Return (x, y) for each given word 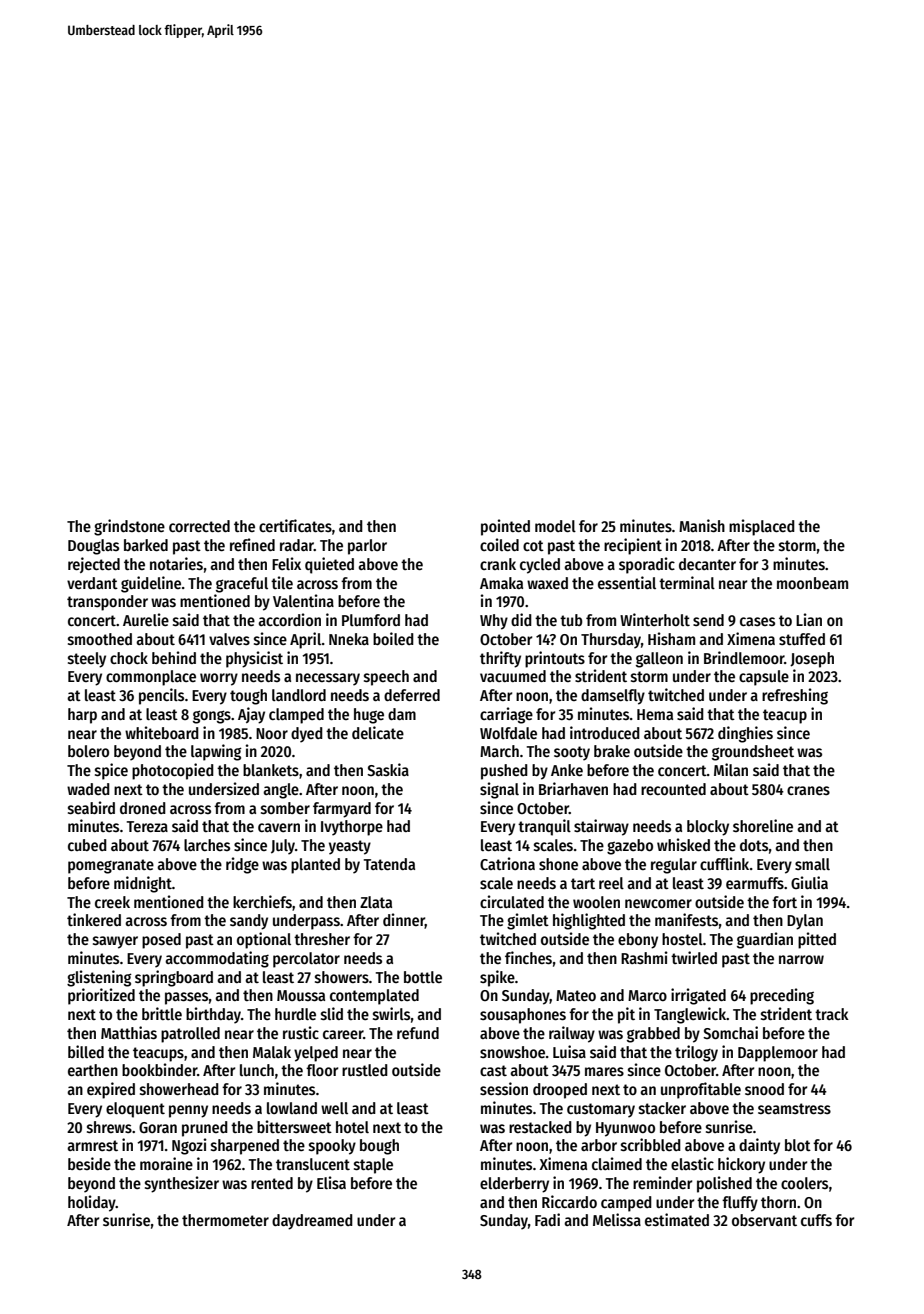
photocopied (173, 771)
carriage (506, 715)
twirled (694, 957)
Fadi (547, 1219)
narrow (801, 959)
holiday (92, 1203)
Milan (731, 769)
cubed (87, 845)
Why (494, 622)
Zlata (376, 902)
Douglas (93, 547)
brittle (162, 1013)
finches (528, 958)
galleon (659, 660)
